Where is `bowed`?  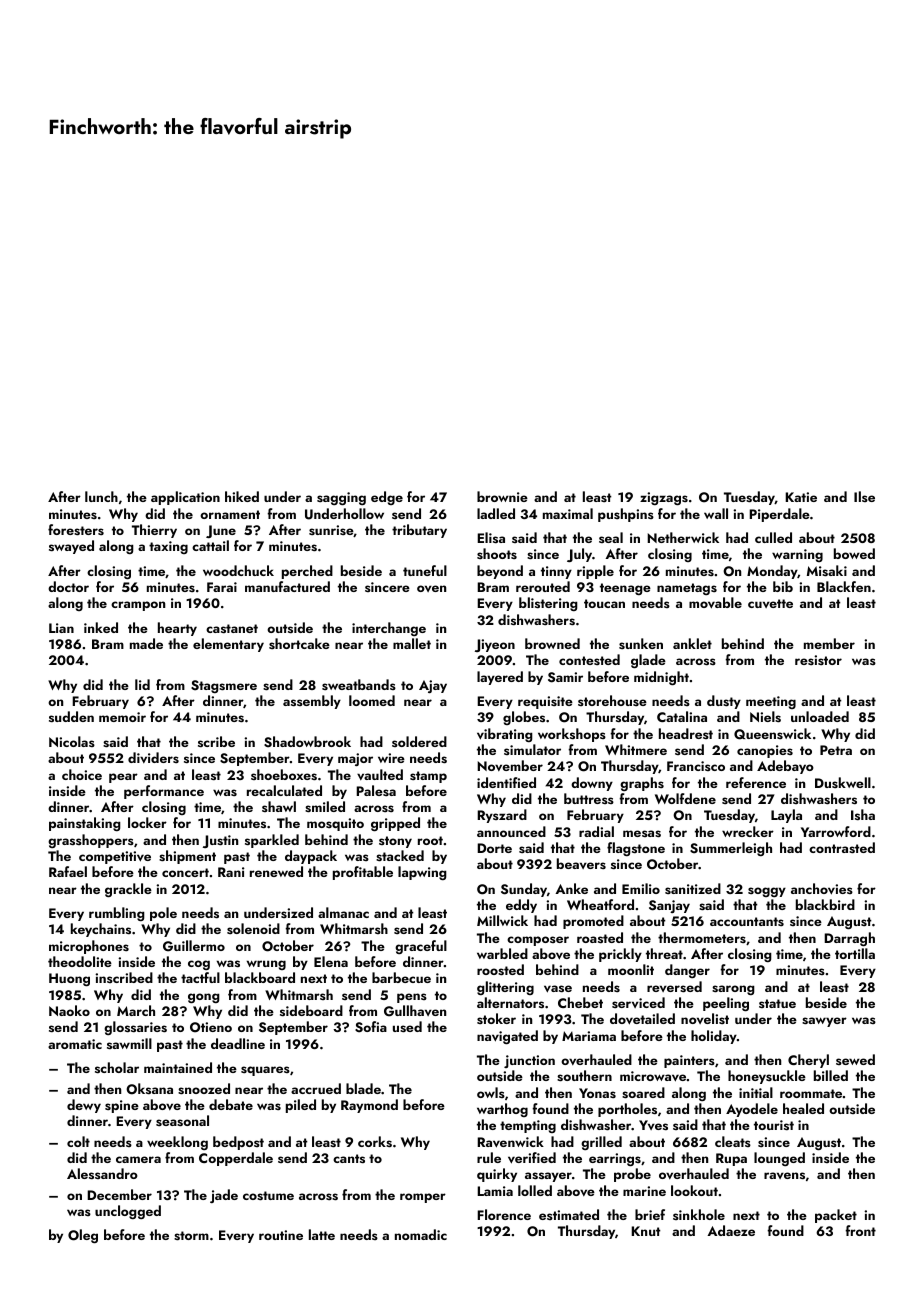 bowed is located at coordinates (854, 553).
